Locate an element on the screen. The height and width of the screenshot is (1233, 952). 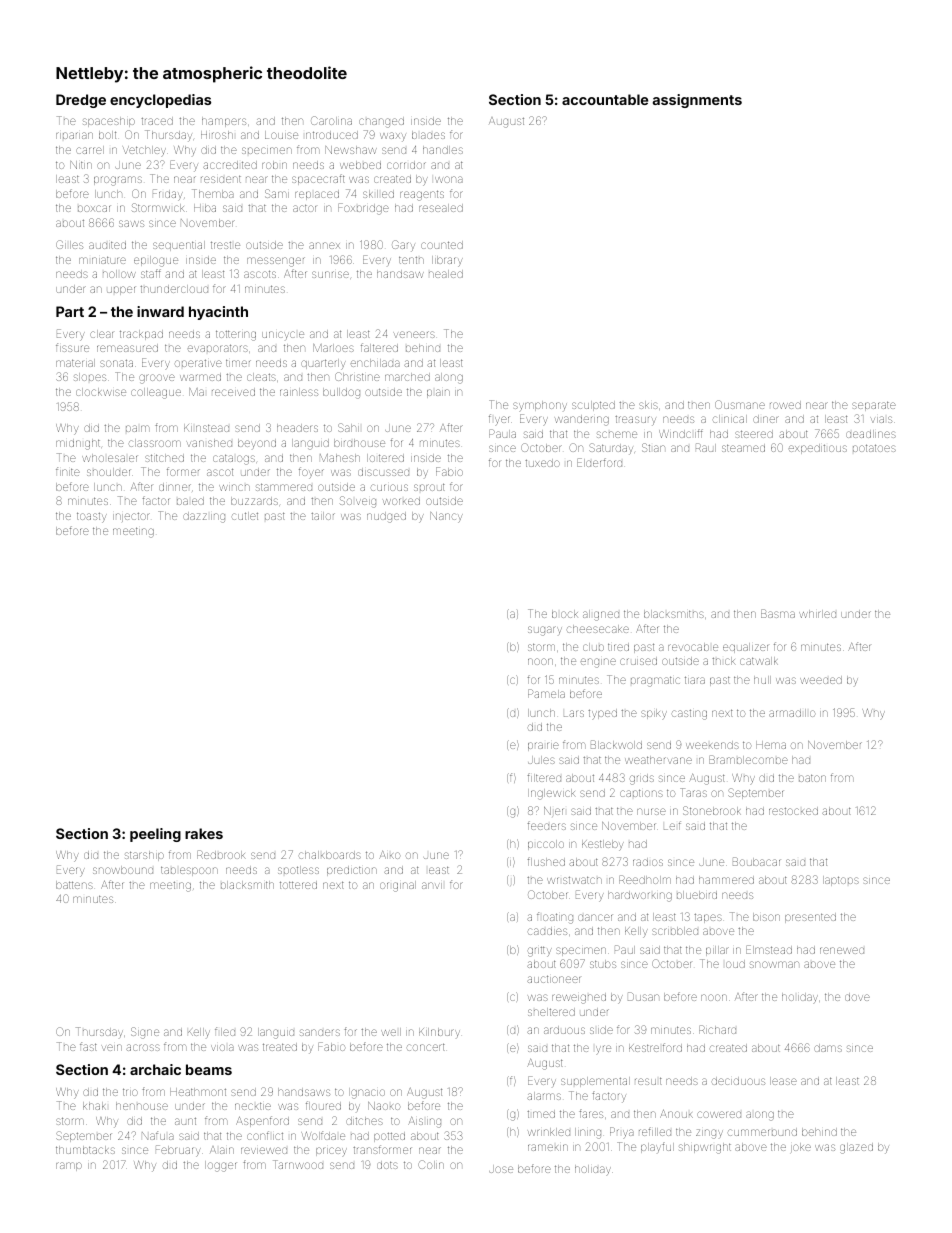
library is located at coordinates (447, 261).
